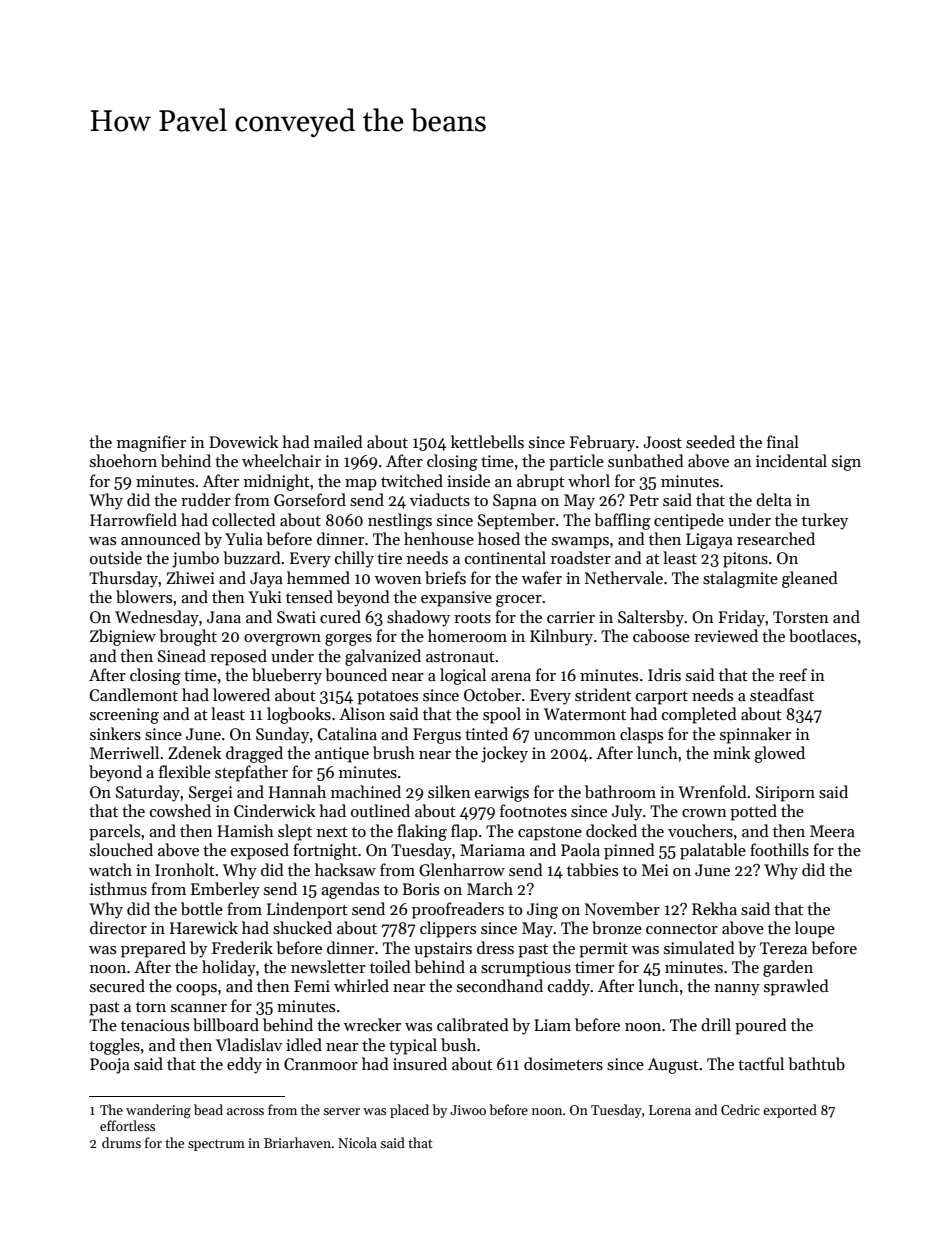  Describe the element at coordinates (846, 463) in the screenshot. I see `sign` at that location.
